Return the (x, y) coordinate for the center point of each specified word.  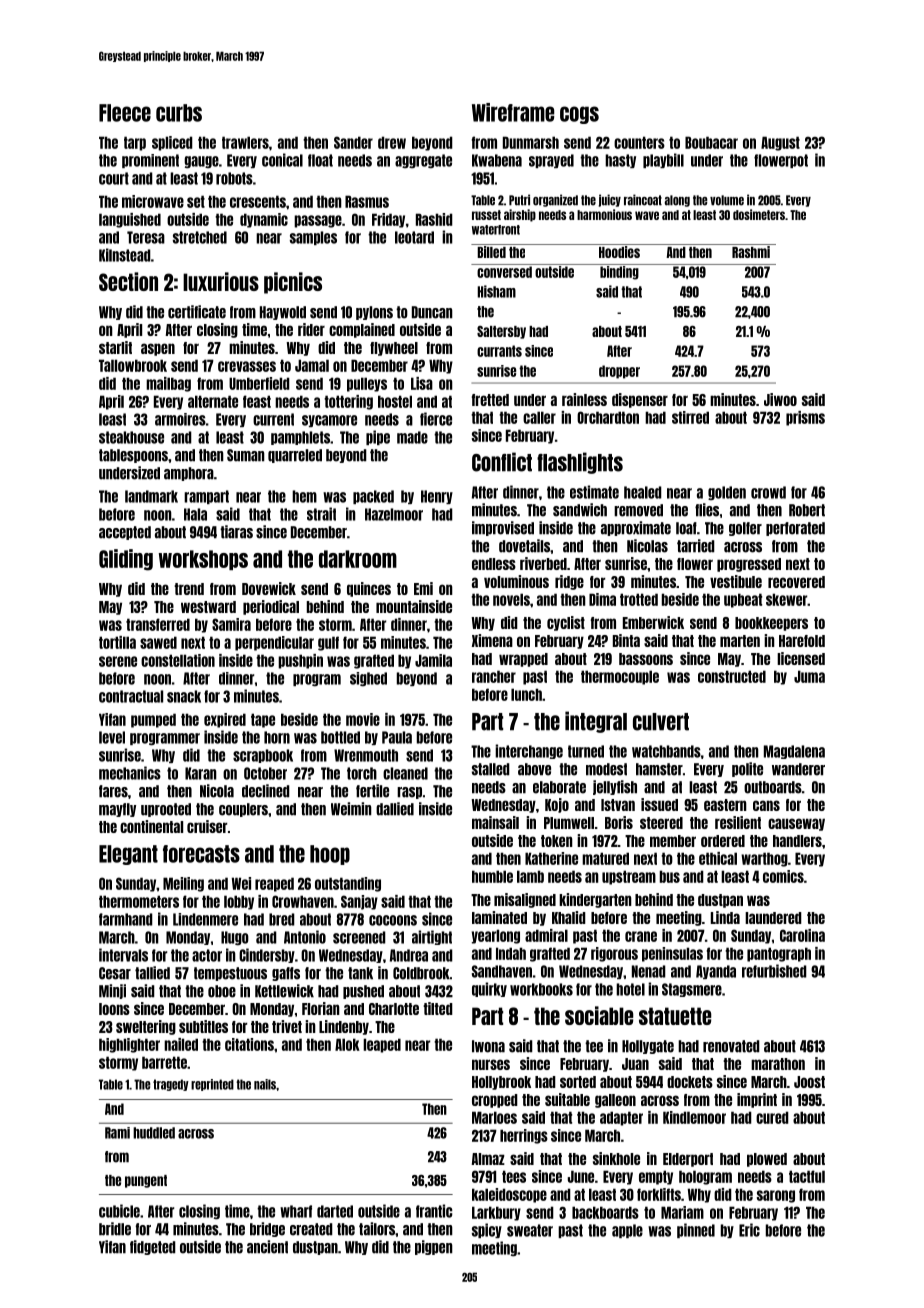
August (780, 143)
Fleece (125, 113)
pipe (378, 437)
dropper (619, 372)
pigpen (434, 1247)
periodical (271, 607)
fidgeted (153, 1247)
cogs (579, 115)
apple (627, 1231)
